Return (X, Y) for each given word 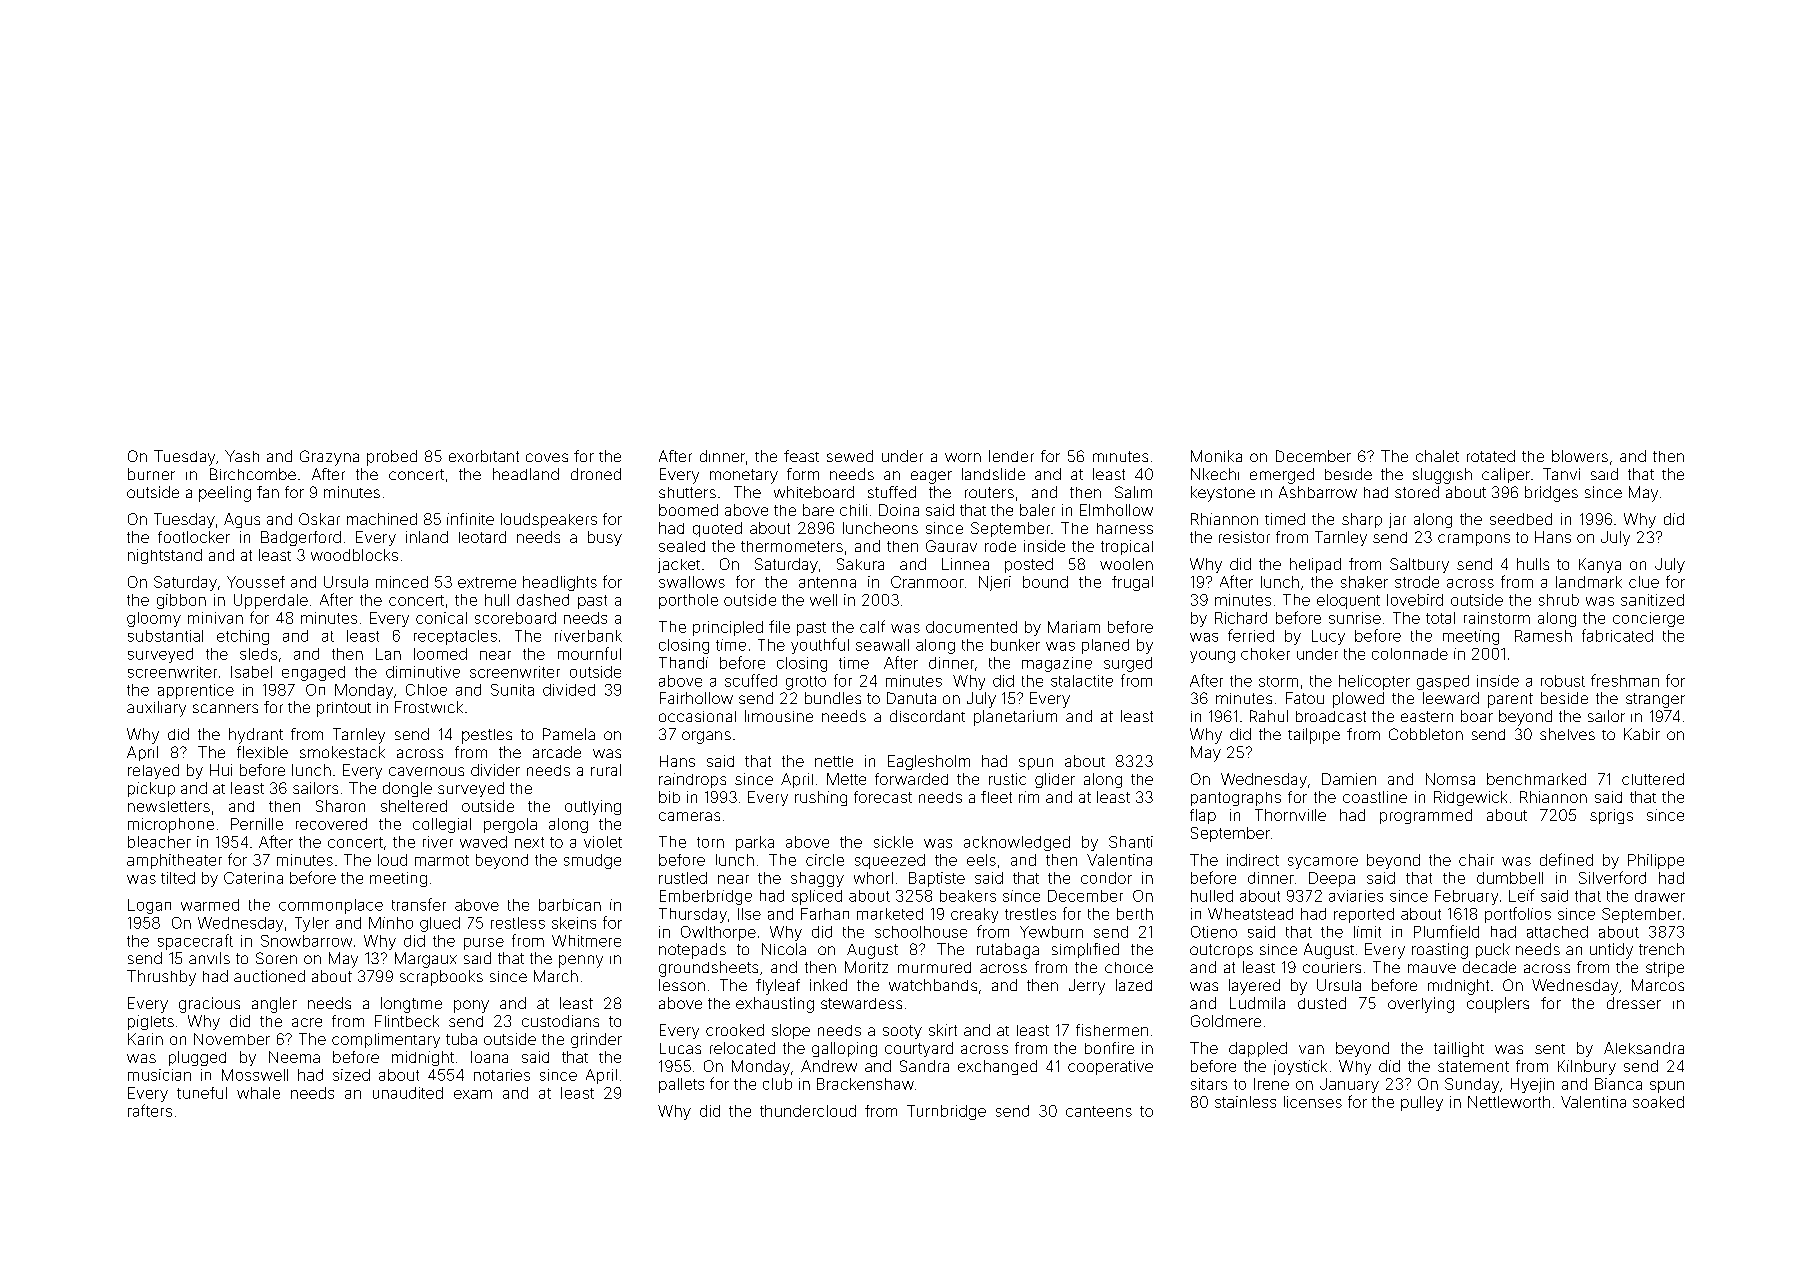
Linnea (965, 564)
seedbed (1521, 519)
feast (801, 456)
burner (151, 474)
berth (1135, 914)
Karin (145, 1039)
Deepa (1332, 879)
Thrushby (161, 978)
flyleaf (778, 987)
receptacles (455, 637)
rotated (1491, 456)
